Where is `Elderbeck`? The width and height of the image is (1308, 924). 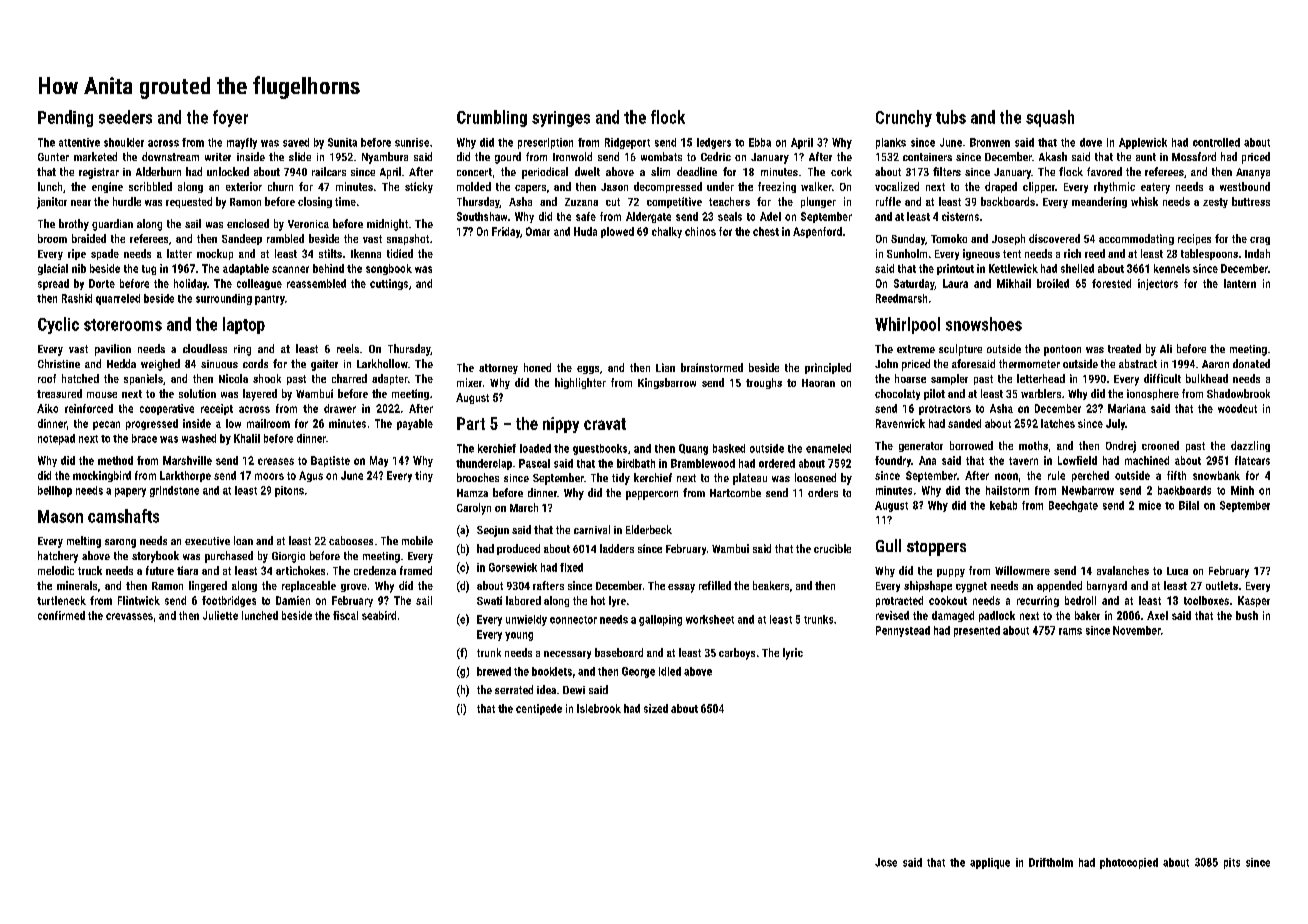
Elderbeck is located at coordinates (649, 529).
